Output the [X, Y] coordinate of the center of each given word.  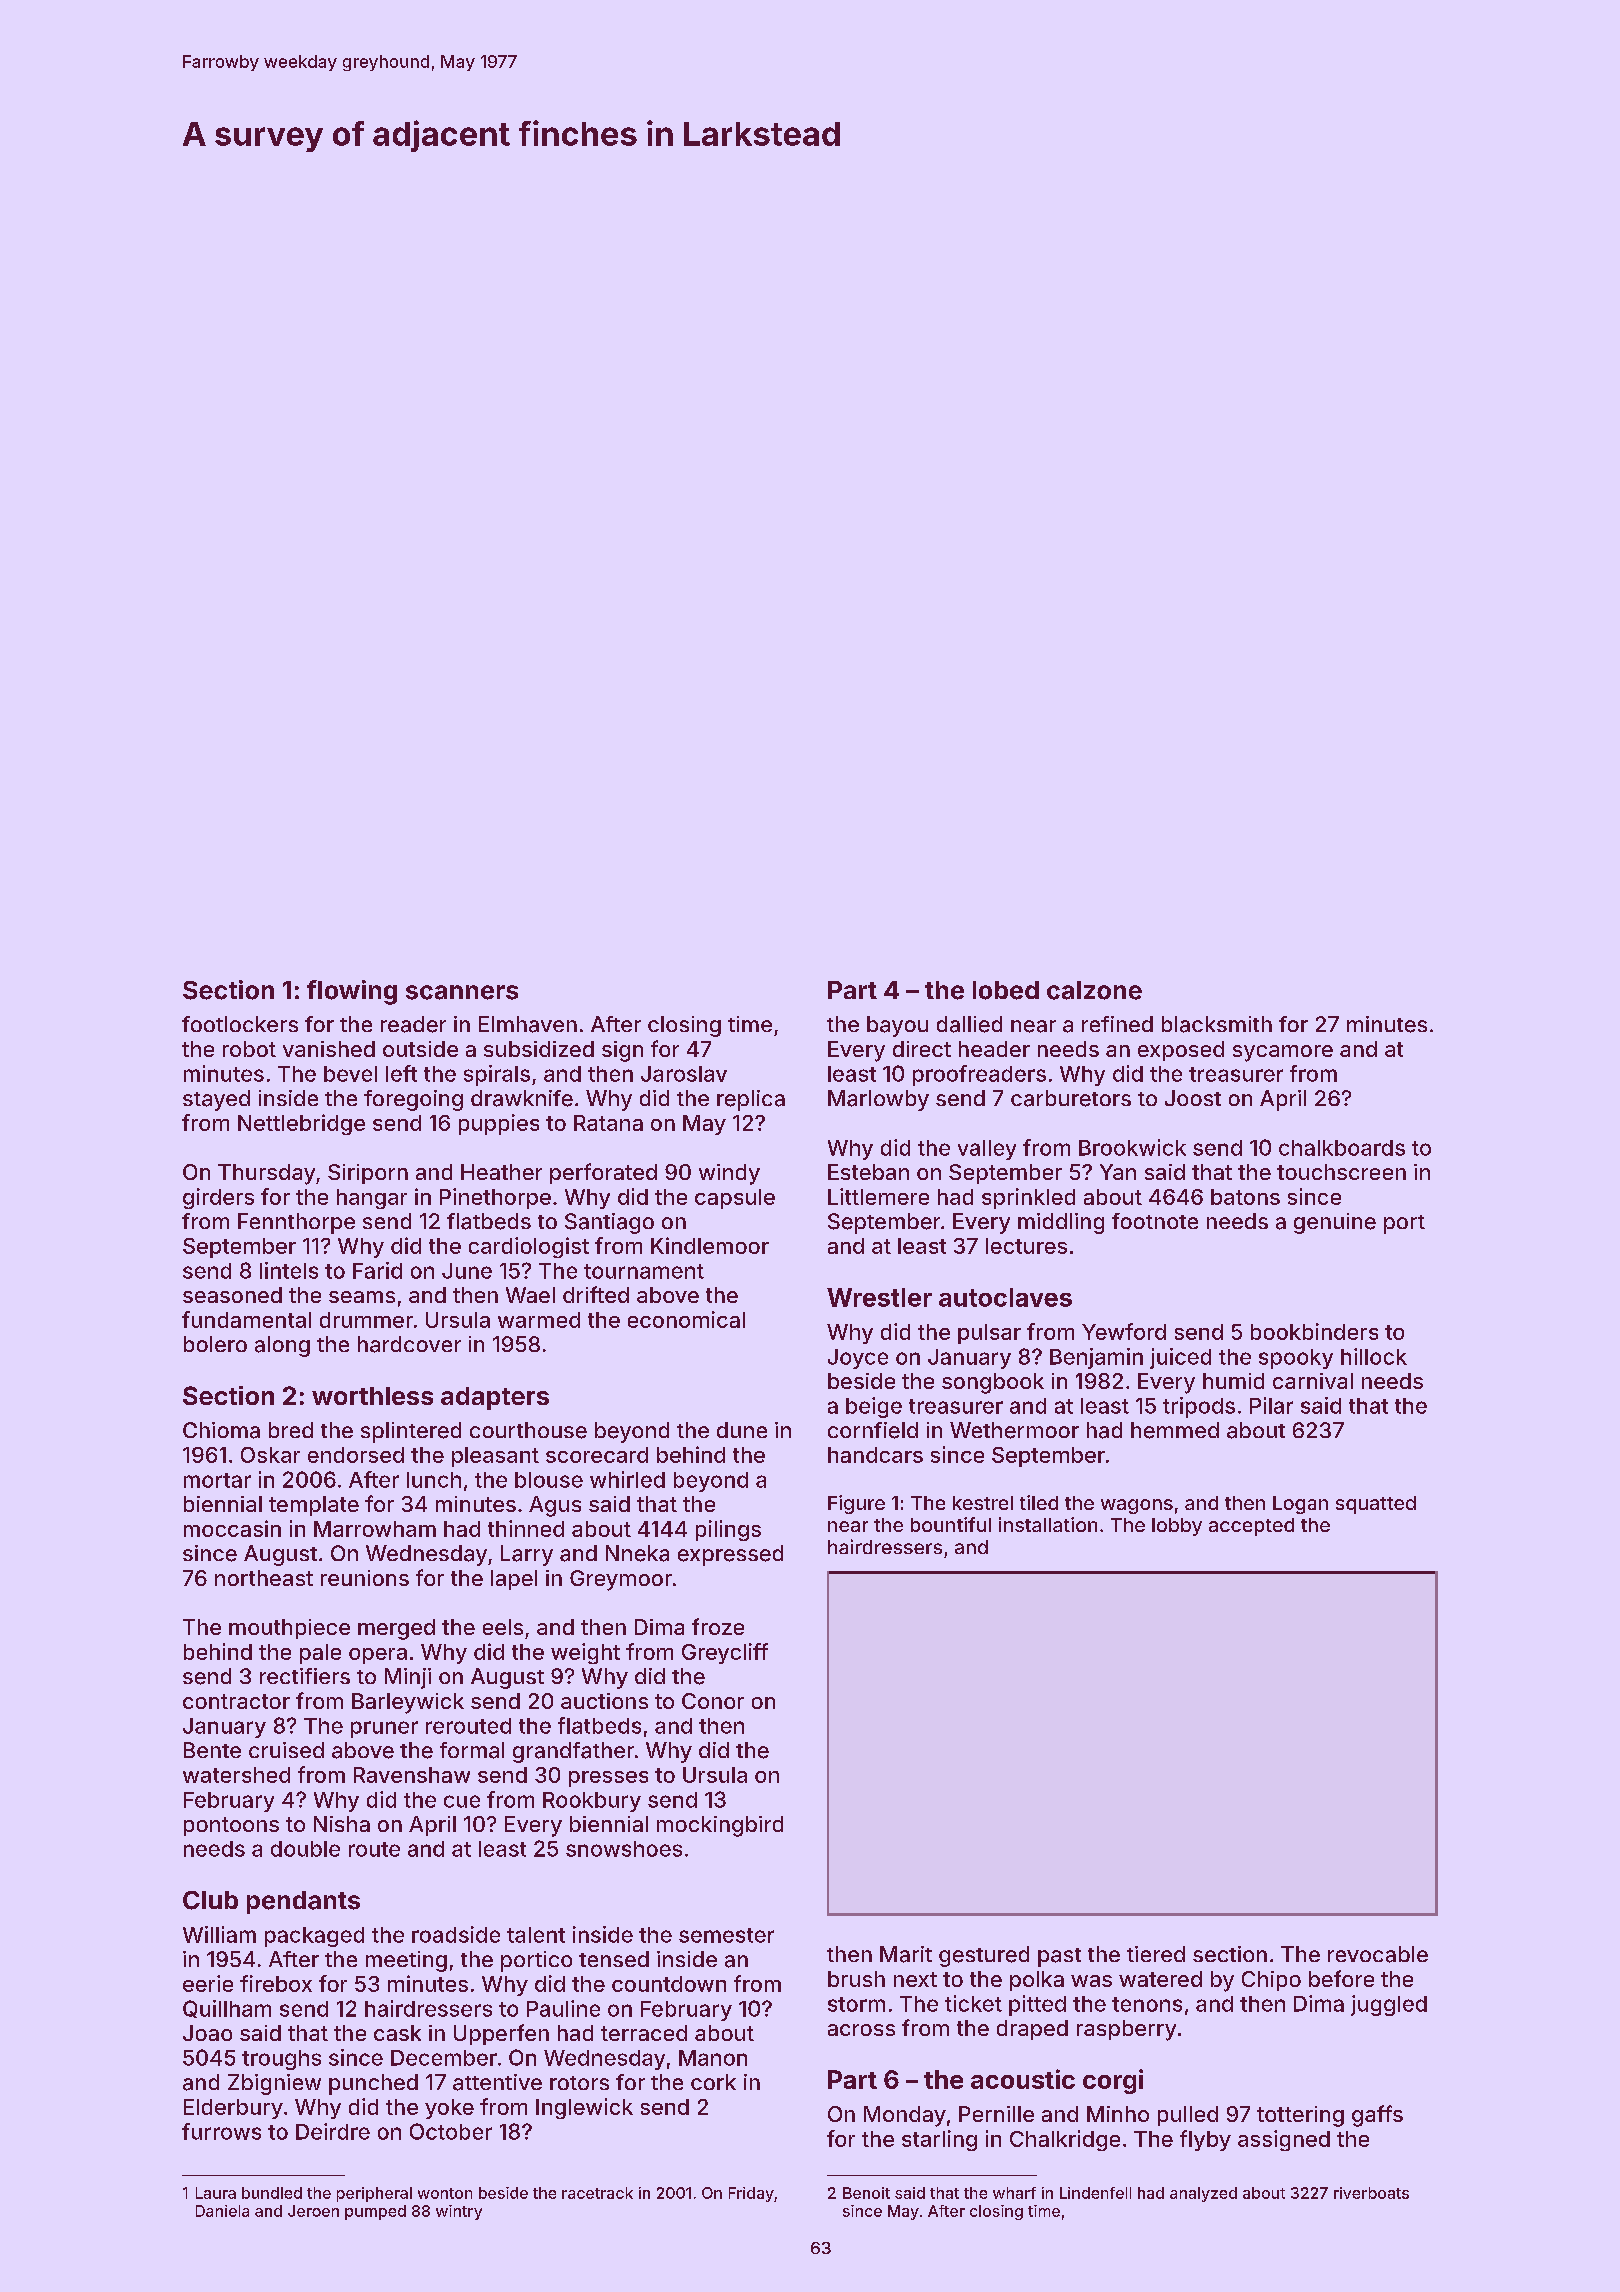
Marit [906, 1954]
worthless [372, 1396]
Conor [713, 1701]
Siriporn [368, 1174]
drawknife [522, 1098]
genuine [1335, 1223]
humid [1233, 1381]
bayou [897, 1026]
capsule [735, 1199]
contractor [236, 1701]
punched [373, 2084]
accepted [1251, 1527]
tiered [1156, 1954]
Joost [1193, 1098]
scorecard [597, 1455]
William [219, 1934]
